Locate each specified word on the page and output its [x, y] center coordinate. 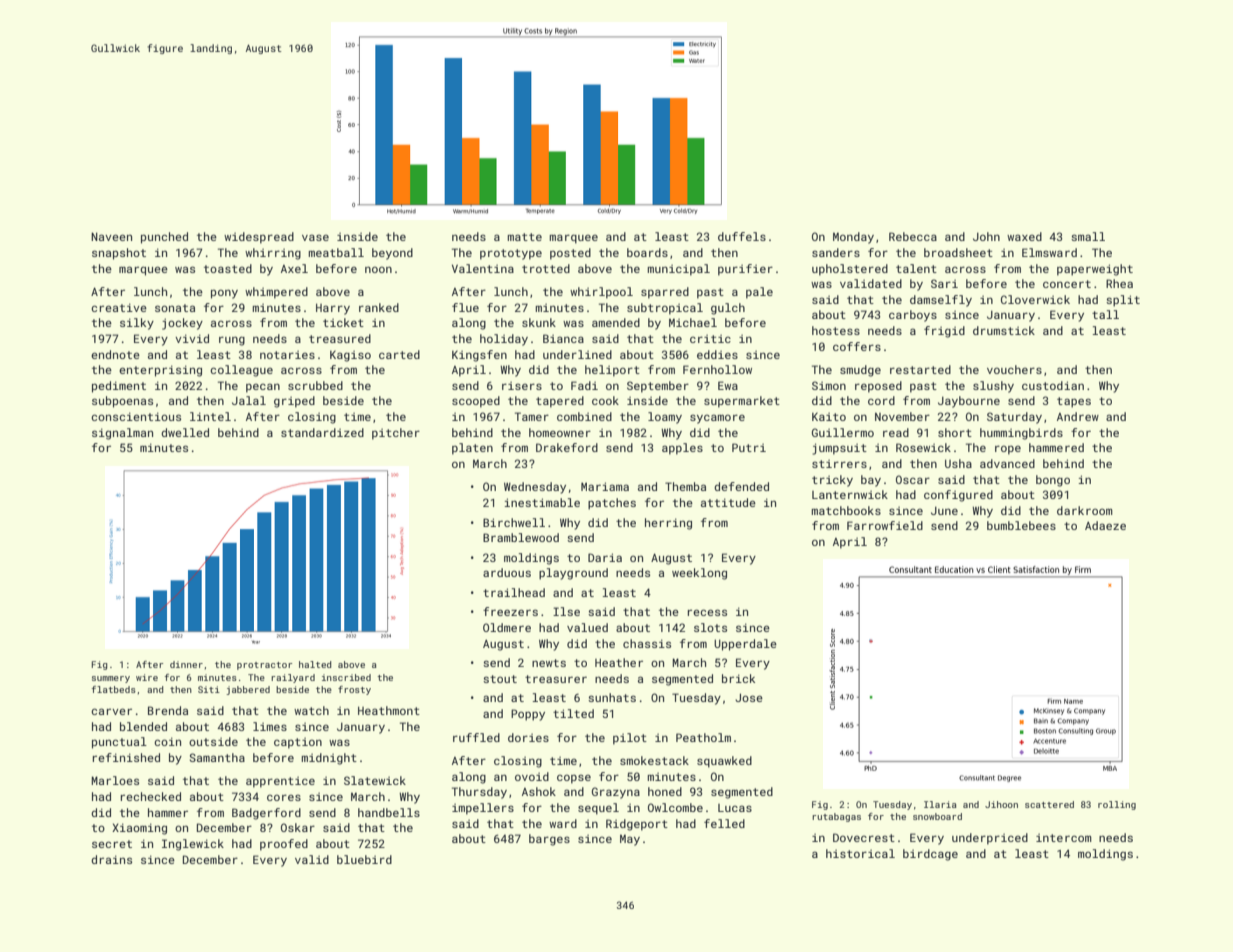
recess [707, 612]
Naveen [111, 236]
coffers [857, 346]
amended [616, 322]
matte [525, 237]
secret [112, 844]
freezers [510, 611]
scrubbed [315, 385]
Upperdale [745, 645]
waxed [1024, 236]
